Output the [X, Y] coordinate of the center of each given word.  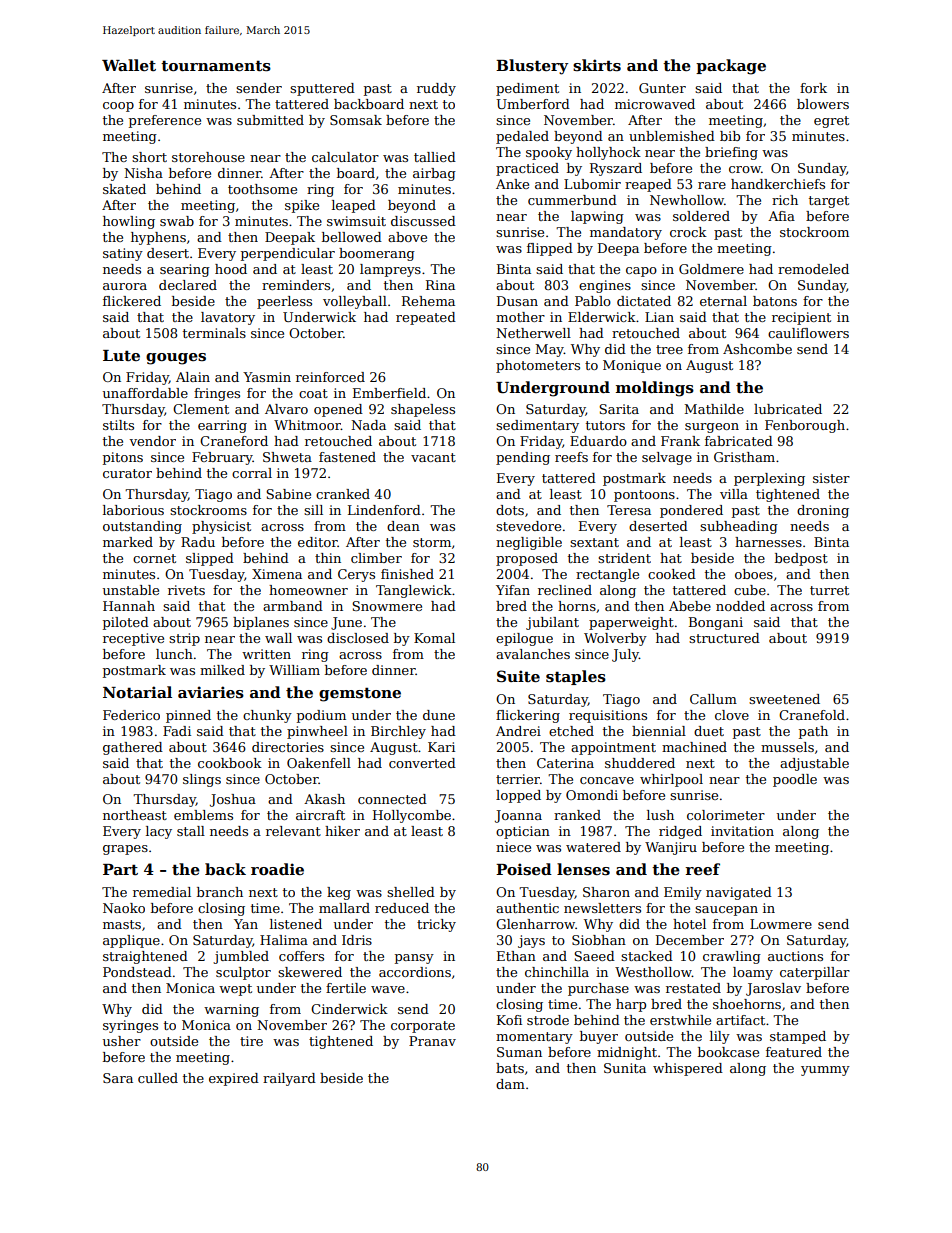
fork [813, 88]
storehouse [208, 157]
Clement [201, 409]
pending [523, 458]
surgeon [712, 428]
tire [251, 1041]
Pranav [432, 1041]
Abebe [690, 606]
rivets [186, 590]
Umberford [533, 104]
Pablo [593, 301]
